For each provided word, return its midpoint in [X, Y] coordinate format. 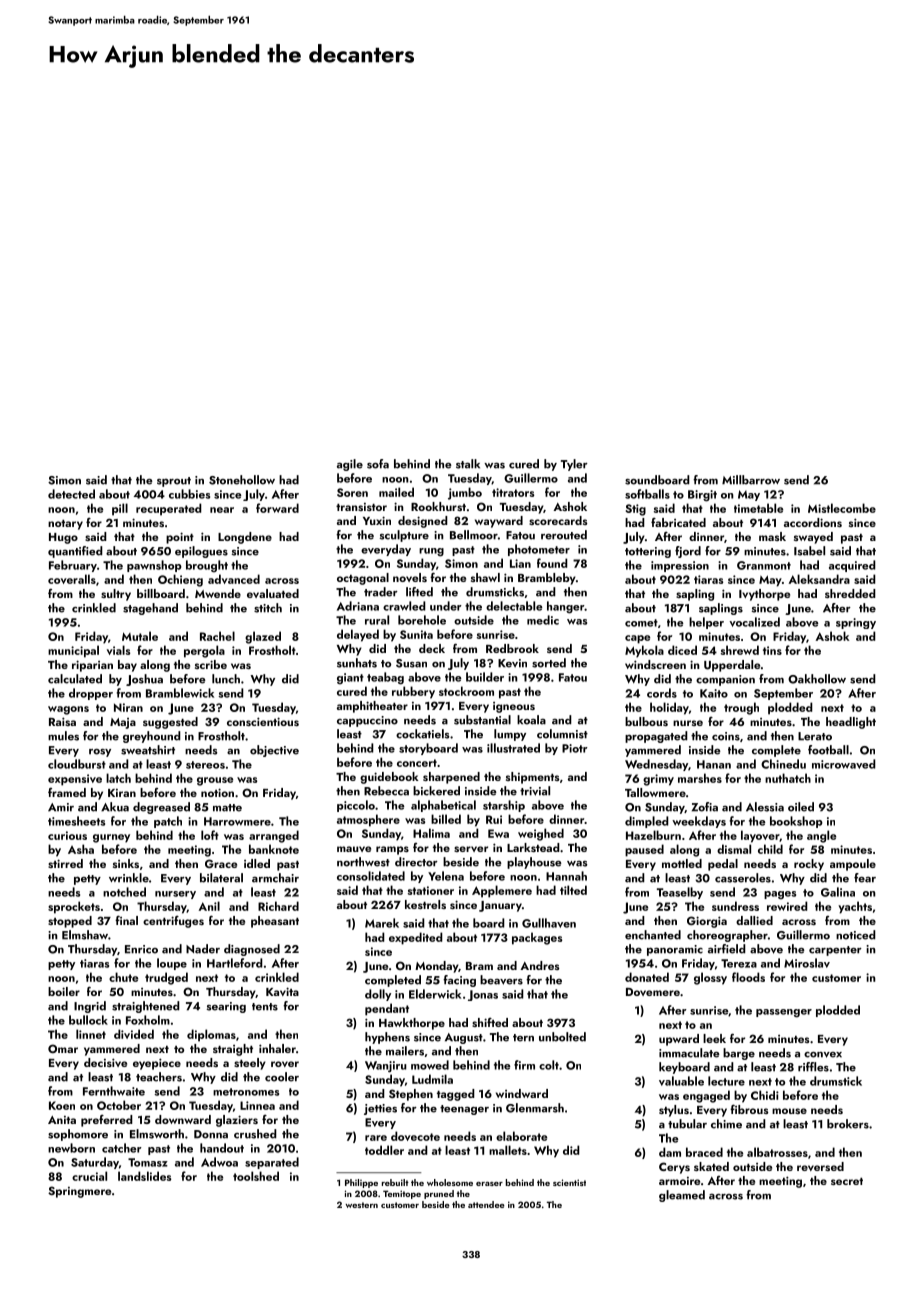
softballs [647, 494]
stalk [468, 464]
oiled [801, 807]
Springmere [79, 1192]
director [416, 862]
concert [417, 763]
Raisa [62, 721]
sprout [174, 482]
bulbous [646, 721]
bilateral [221, 878]
